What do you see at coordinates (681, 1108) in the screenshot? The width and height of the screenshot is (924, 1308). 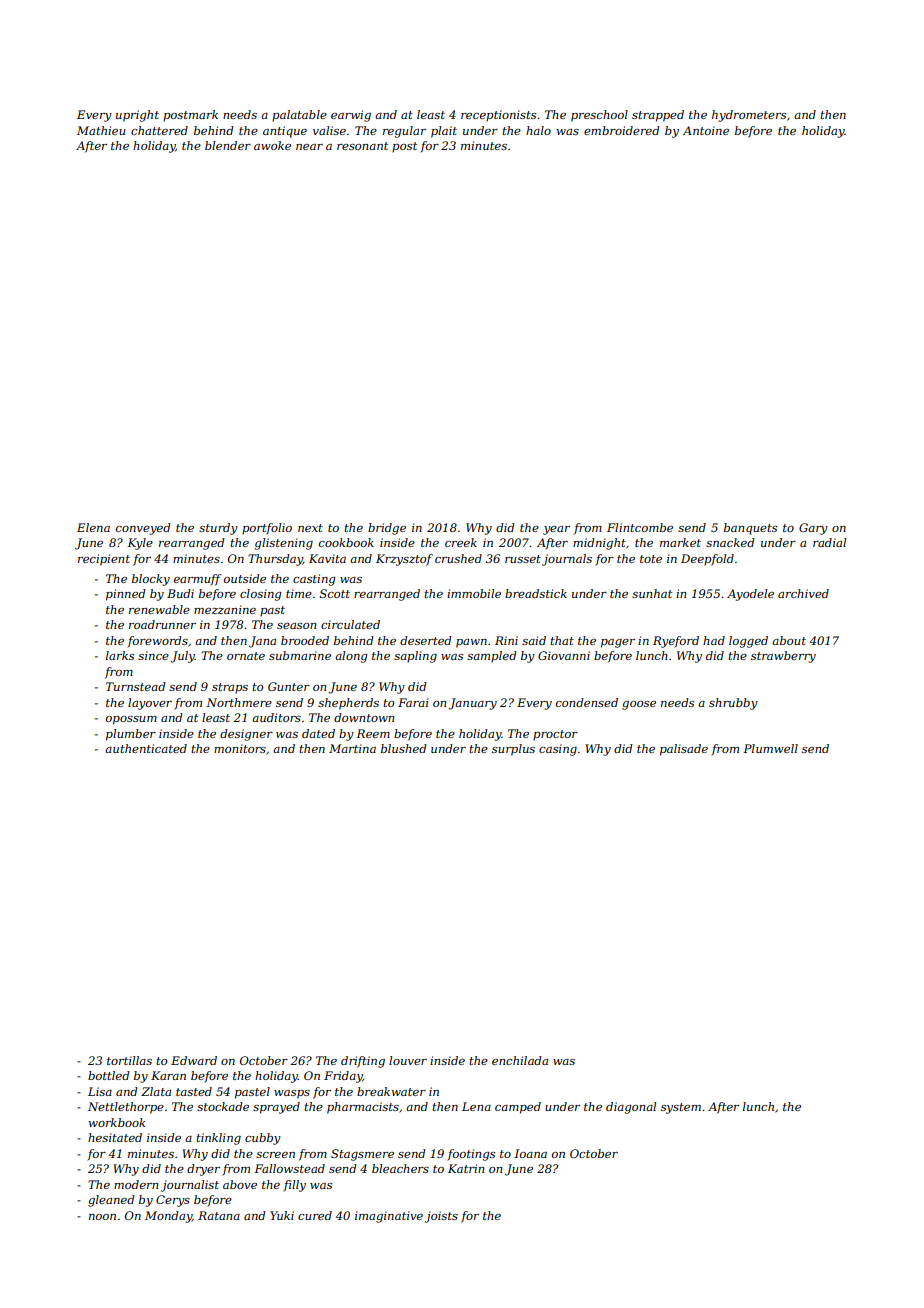 I see `system` at bounding box center [681, 1108].
